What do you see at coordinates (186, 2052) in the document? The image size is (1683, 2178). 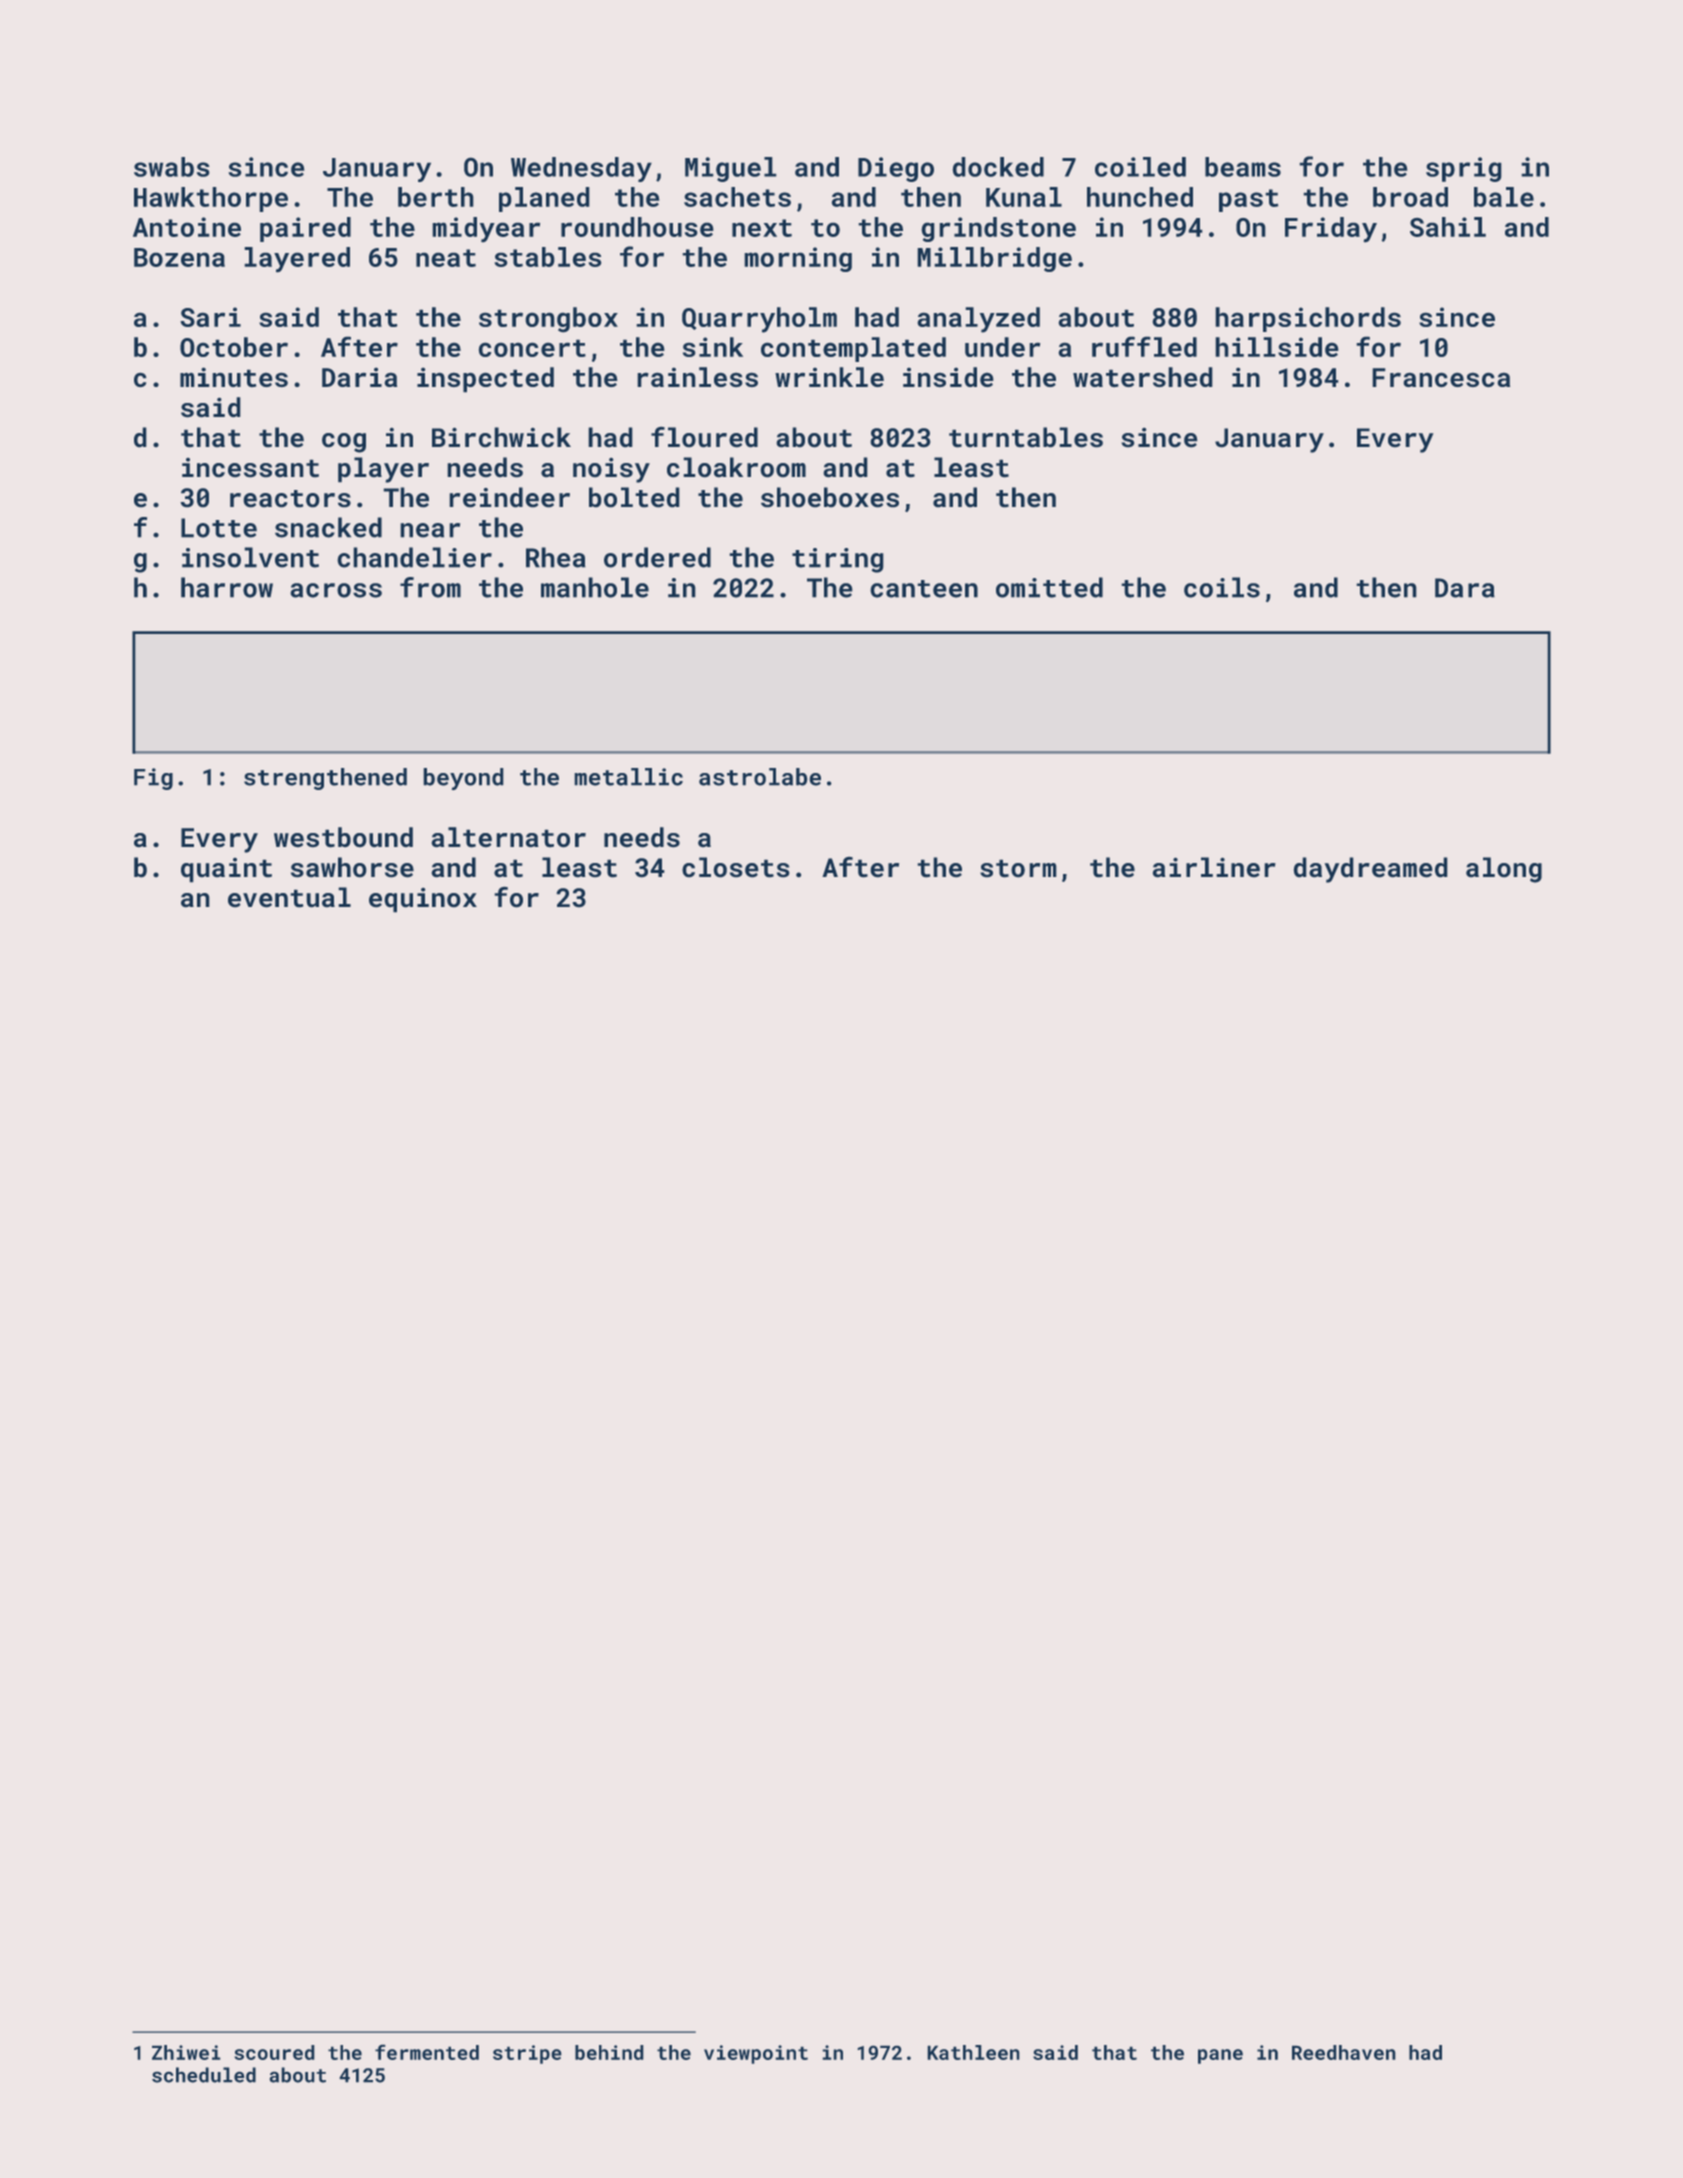 I see `Zhiwei` at bounding box center [186, 2052].
